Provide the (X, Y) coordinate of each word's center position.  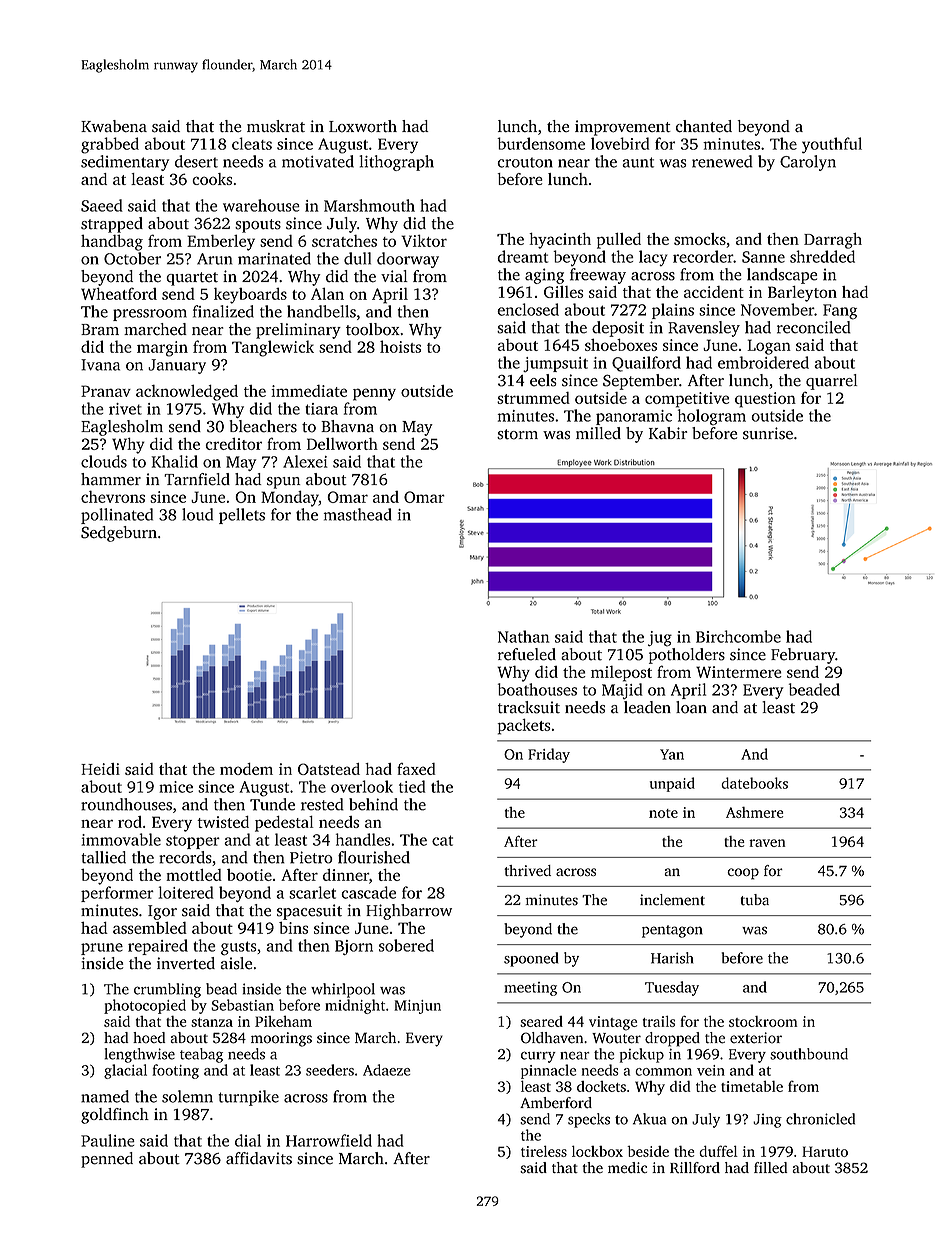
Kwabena (114, 126)
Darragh (833, 241)
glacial (125, 1071)
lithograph (396, 163)
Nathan (524, 636)
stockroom (763, 1021)
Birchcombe (738, 636)
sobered (406, 945)
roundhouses (126, 804)
